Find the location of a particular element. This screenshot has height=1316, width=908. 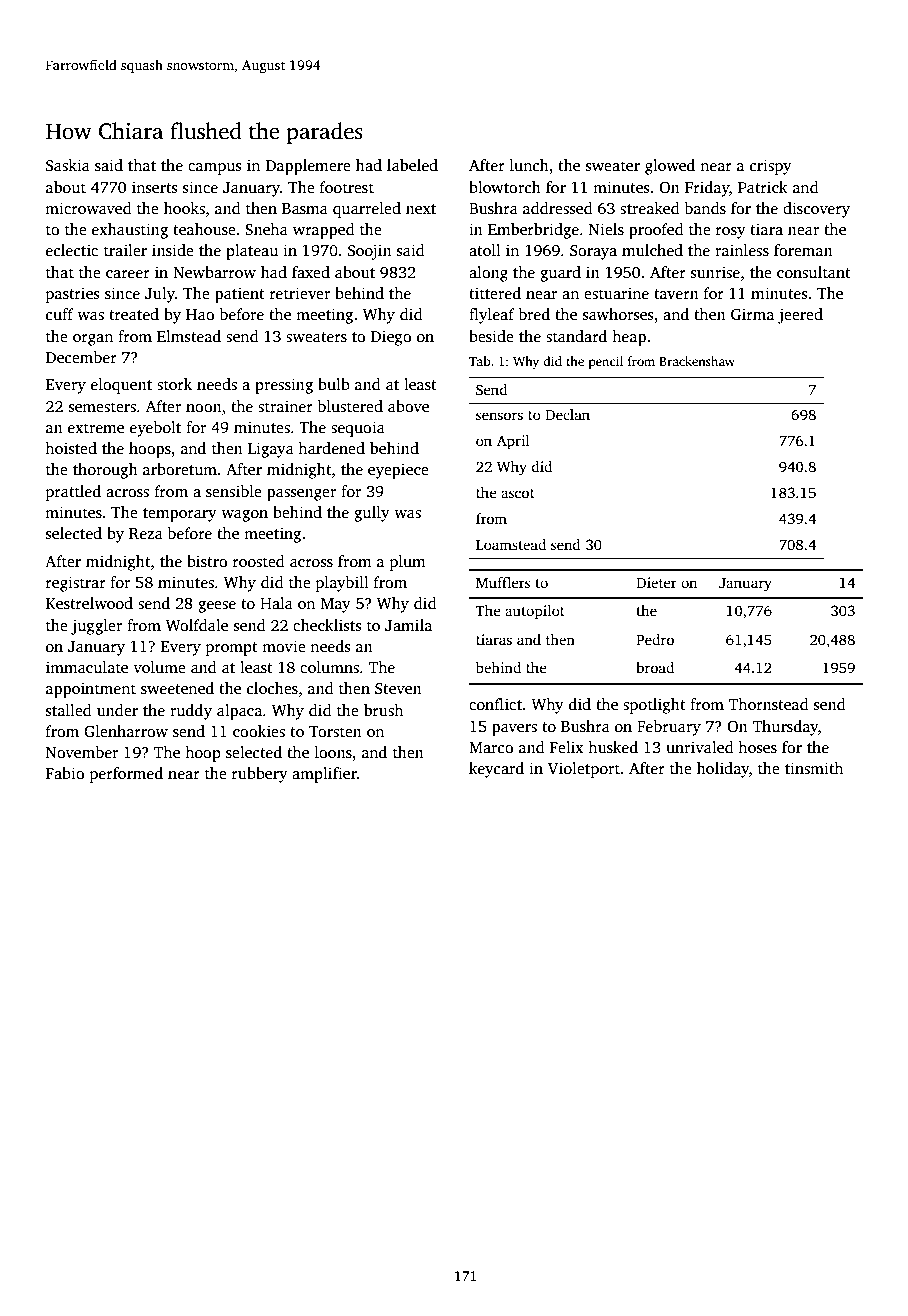

holiday is located at coordinates (723, 770).
